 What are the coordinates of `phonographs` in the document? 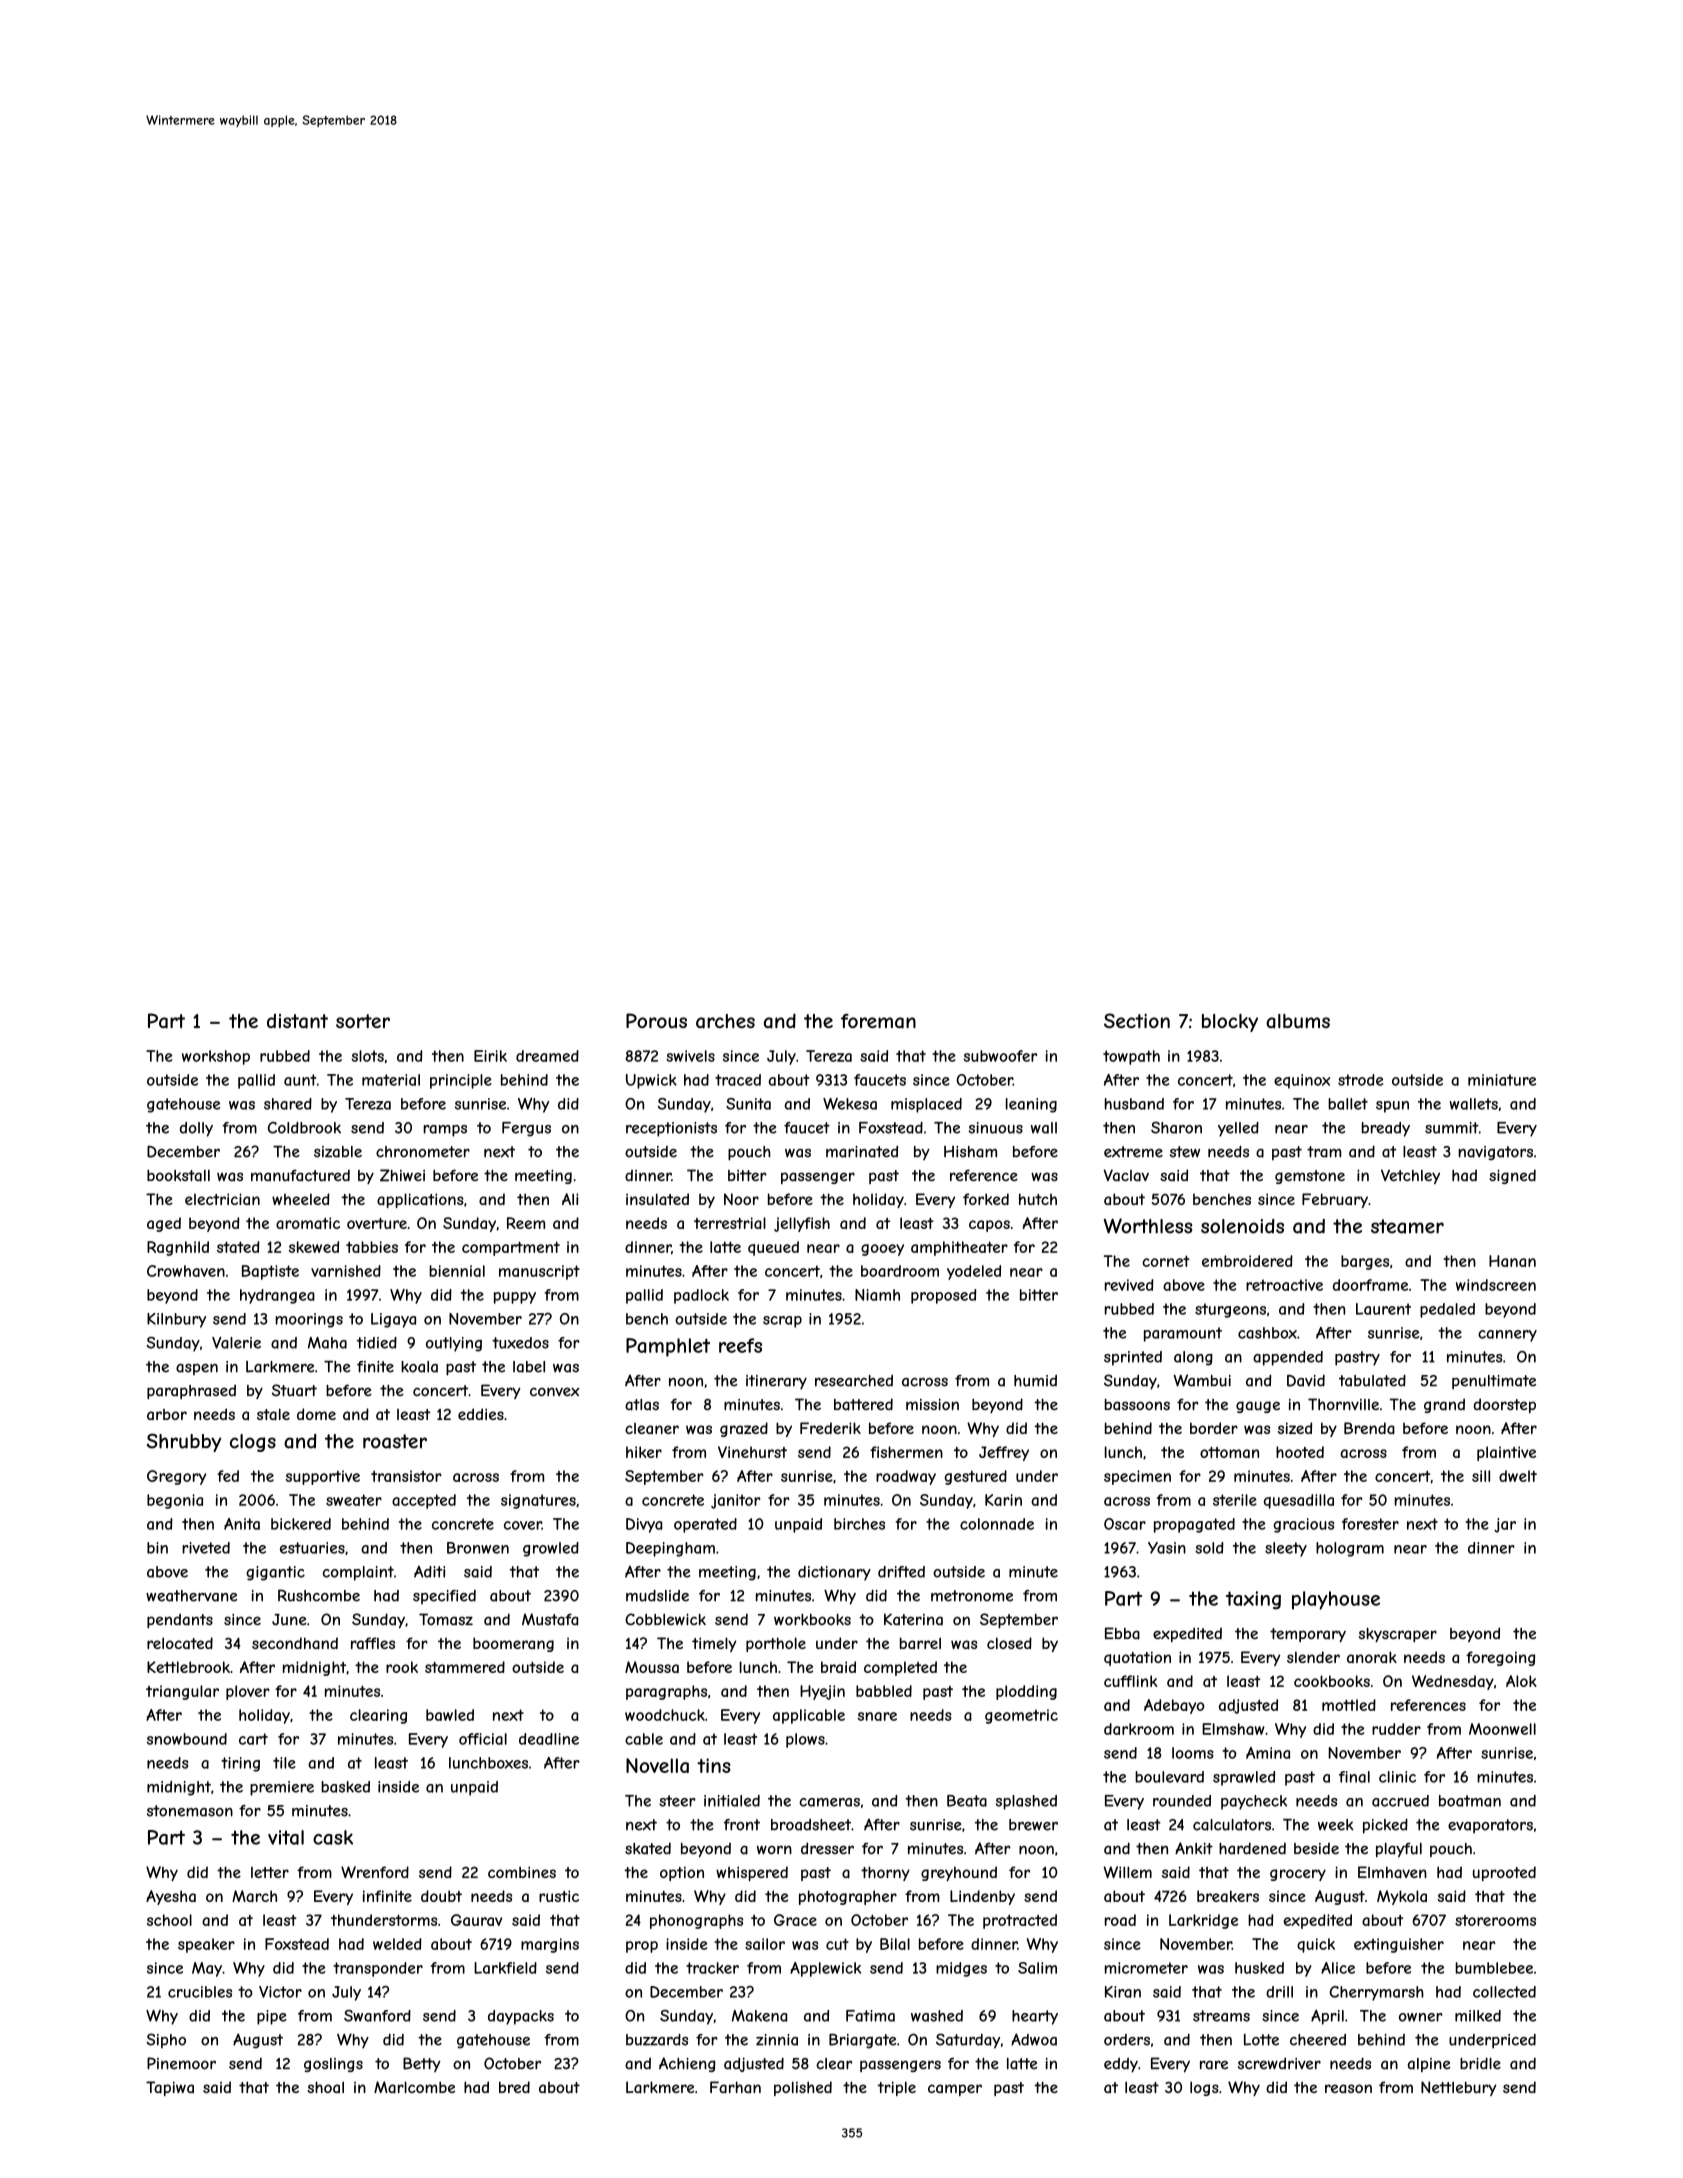 It's located at (696, 1921).
